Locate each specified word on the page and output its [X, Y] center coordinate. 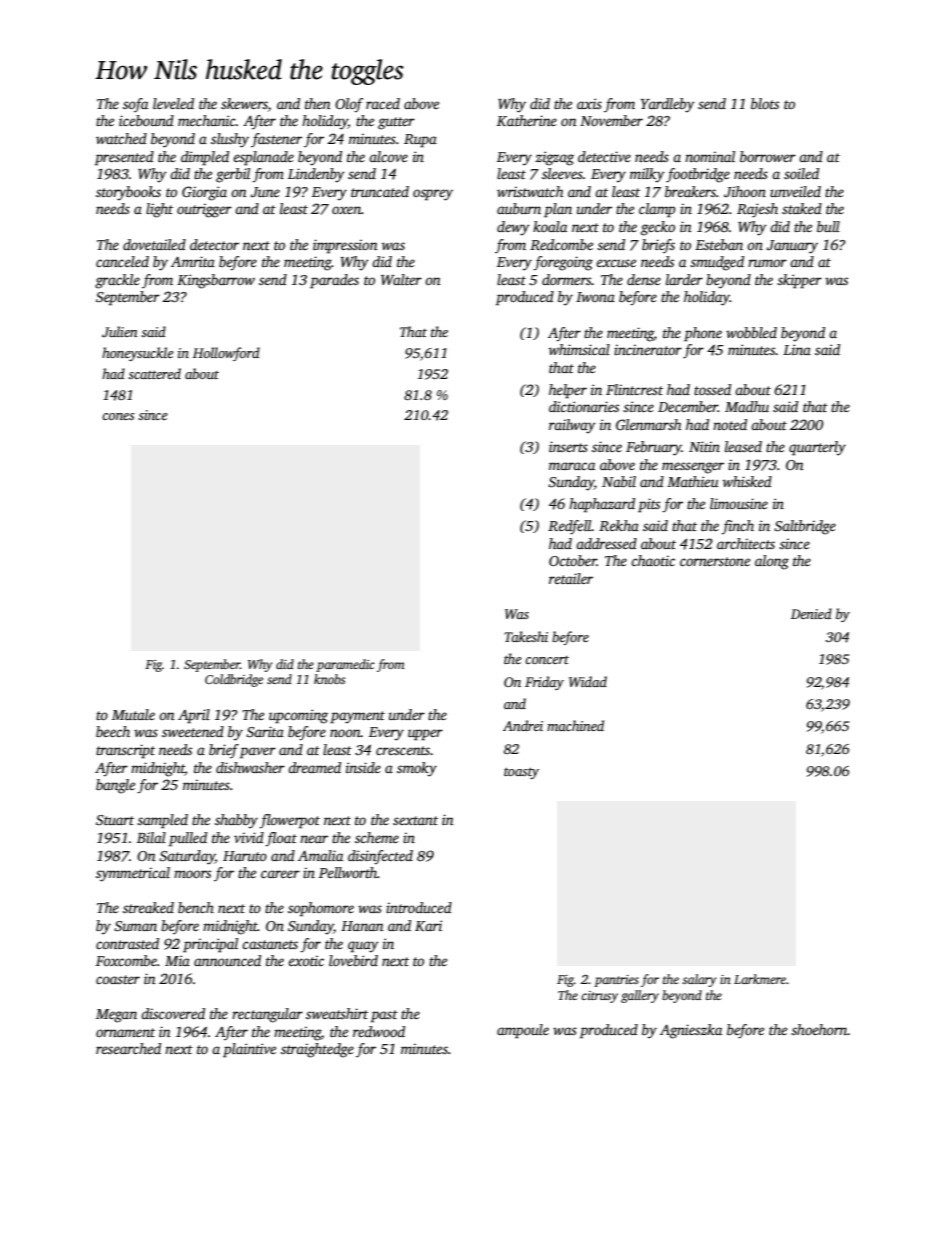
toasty [521, 773]
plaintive [249, 1050]
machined [575, 725]
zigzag [554, 158]
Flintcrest [634, 389]
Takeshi [526, 636]
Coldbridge [234, 680]
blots [765, 103]
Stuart [115, 820]
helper [568, 391]
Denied [811, 613]
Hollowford [226, 354]
